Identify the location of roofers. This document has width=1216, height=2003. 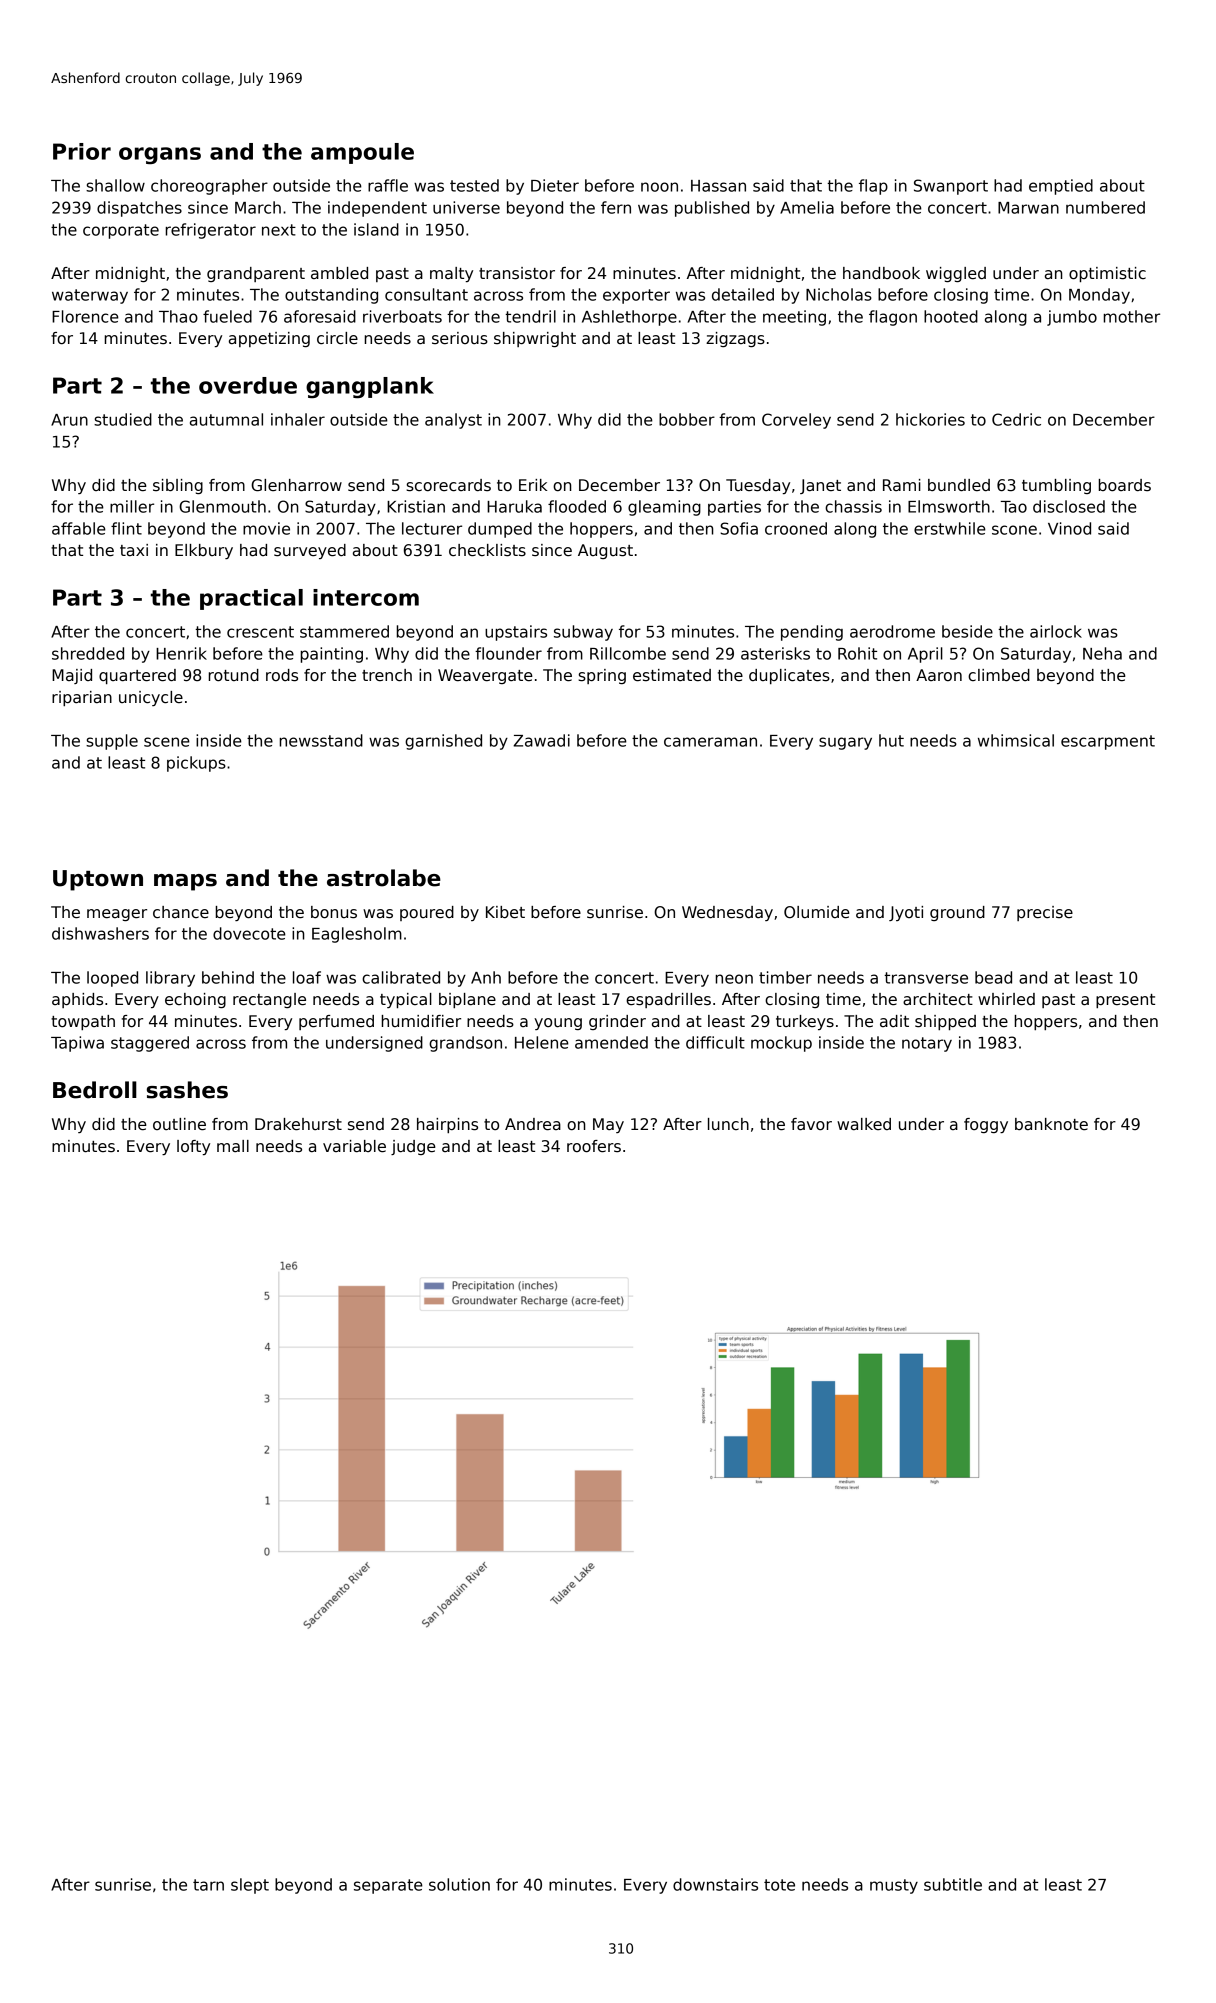
(594, 1146).
